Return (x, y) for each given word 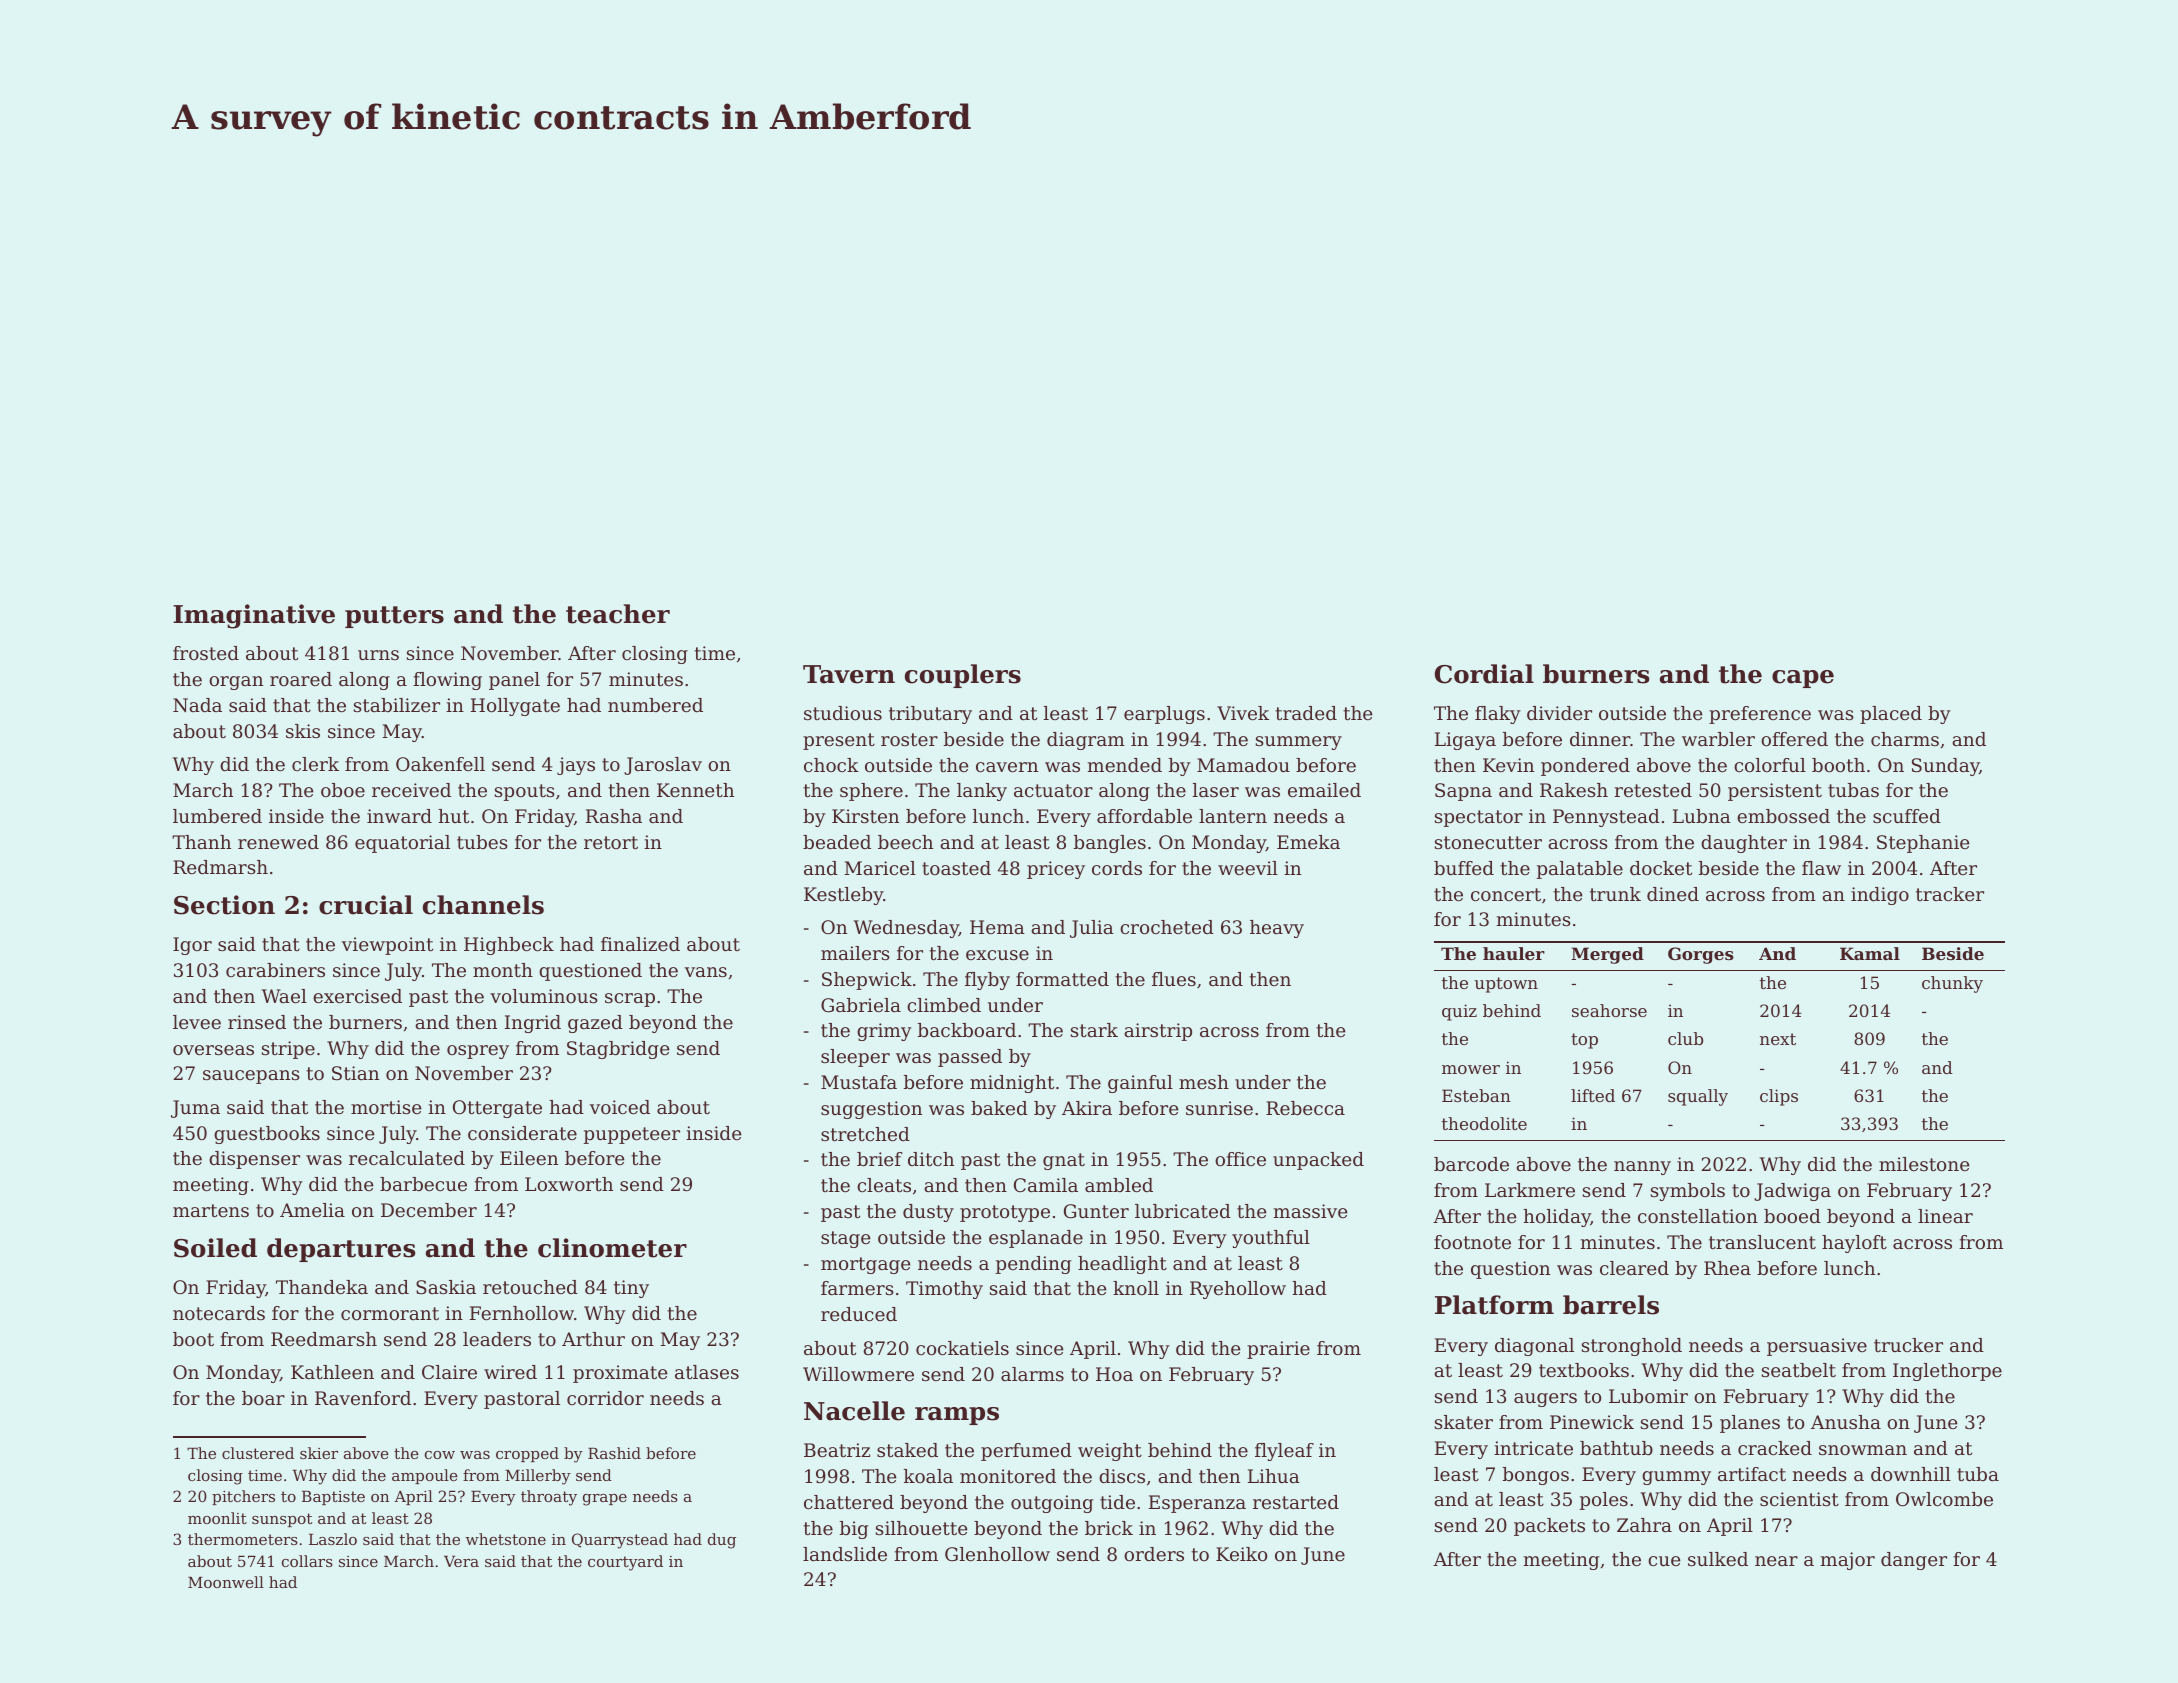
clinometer (612, 1248)
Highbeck (509, 946)
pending (1033, 1265)
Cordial (1484, 674)
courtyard (625, 1563)
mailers (855, 953)
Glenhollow (997, 1554)
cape (1803, 679)
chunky (1952, 984)
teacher (618, 614)
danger (1914, 1561)
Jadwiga (1792, 1192)
